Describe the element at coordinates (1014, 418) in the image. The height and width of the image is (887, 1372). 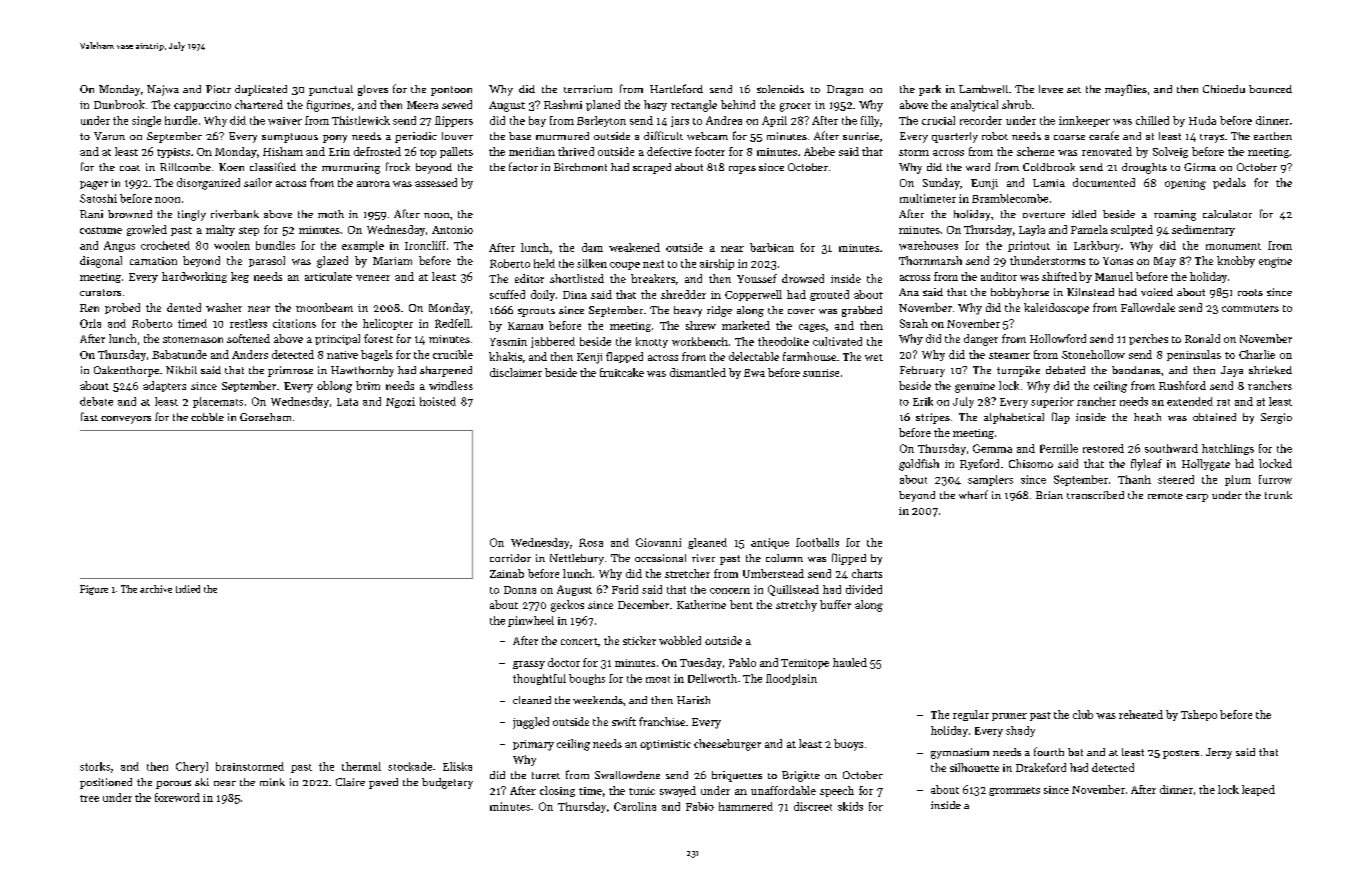
I see `alphabetical` at that location.
